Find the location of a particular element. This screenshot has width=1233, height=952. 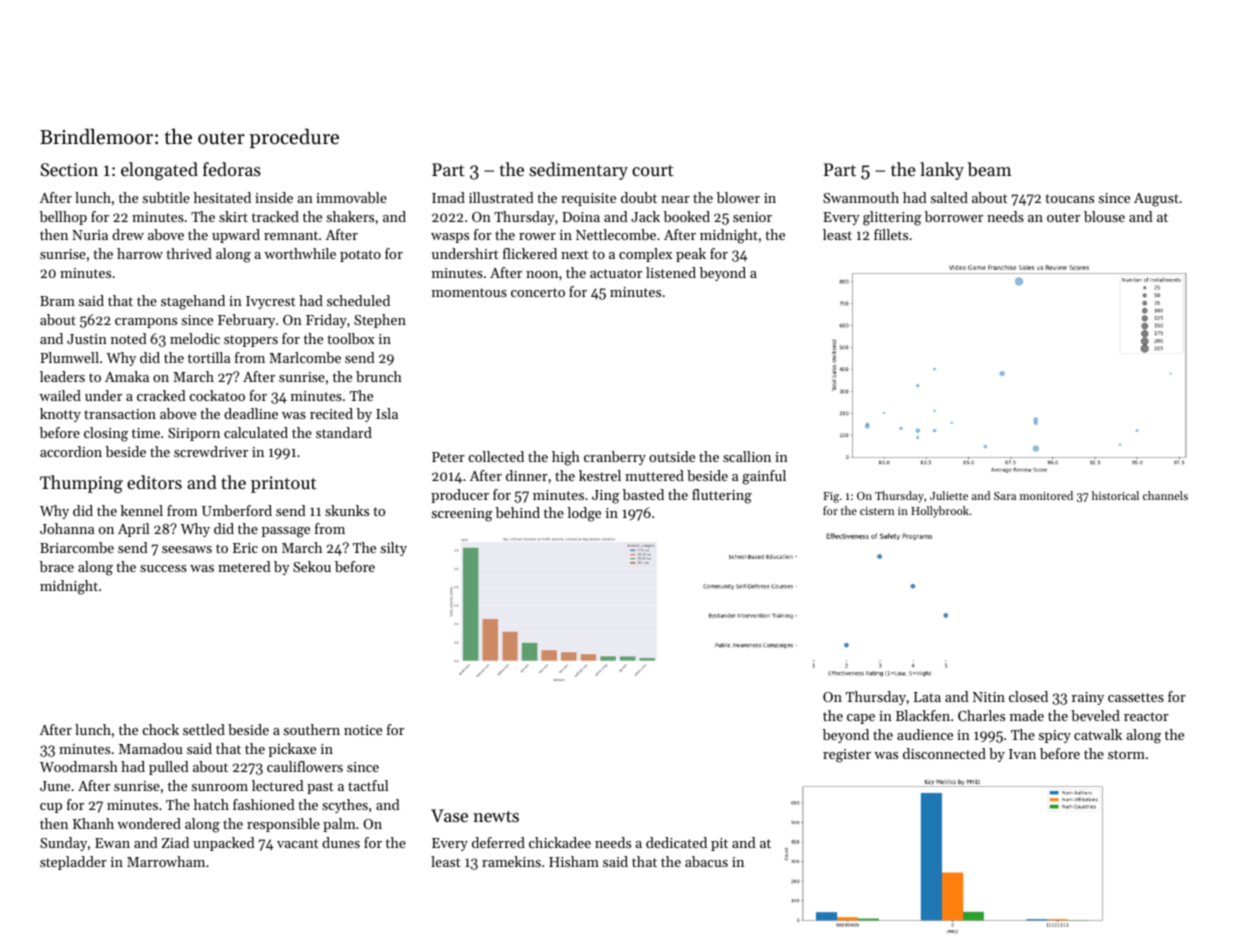

settled is located at coordinates (204, 729).
